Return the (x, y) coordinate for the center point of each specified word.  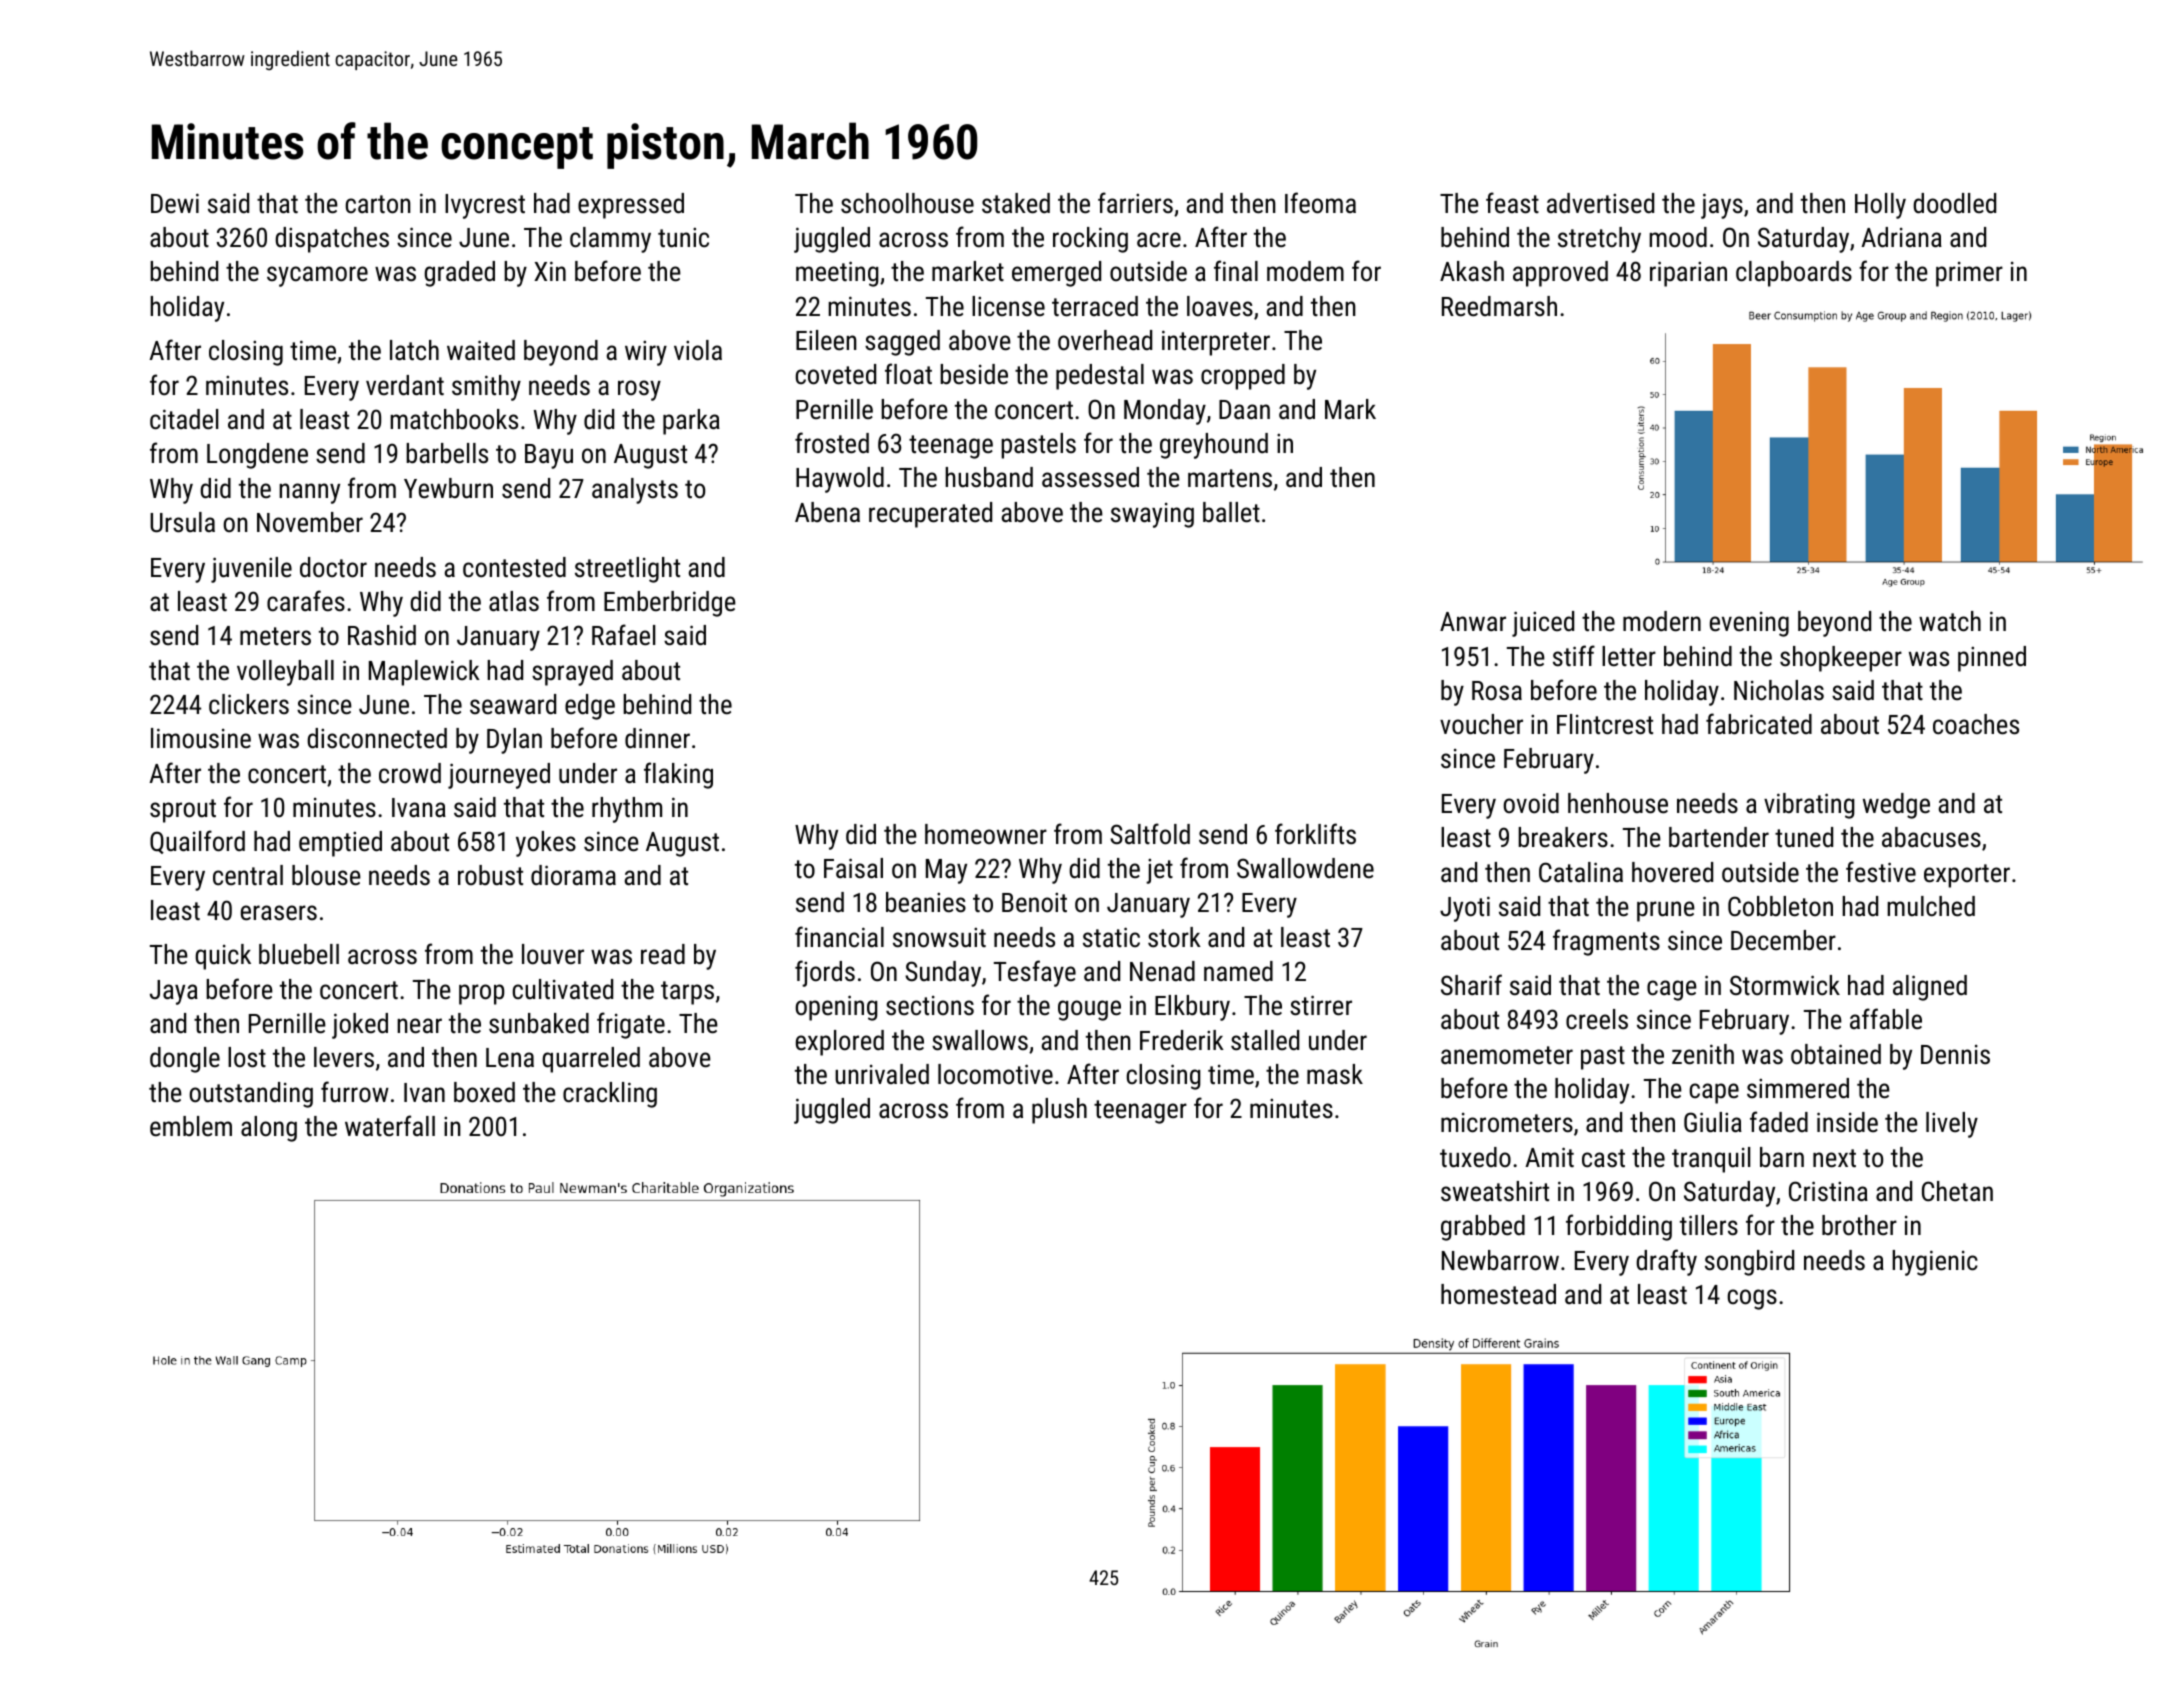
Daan (1244, 409)
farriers (1135, 203)
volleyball (285, 673)
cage (1672, 990)
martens (1230, 478)
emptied (340, 844)
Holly (1880, 206)
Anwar (1473, 621)
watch (1950, 621)
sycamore (317, 276)
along (269, 1129)
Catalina (1581, 872)
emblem (191, 1126)
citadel (184, 419)
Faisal (853, 868)
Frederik (1182, 1040)
